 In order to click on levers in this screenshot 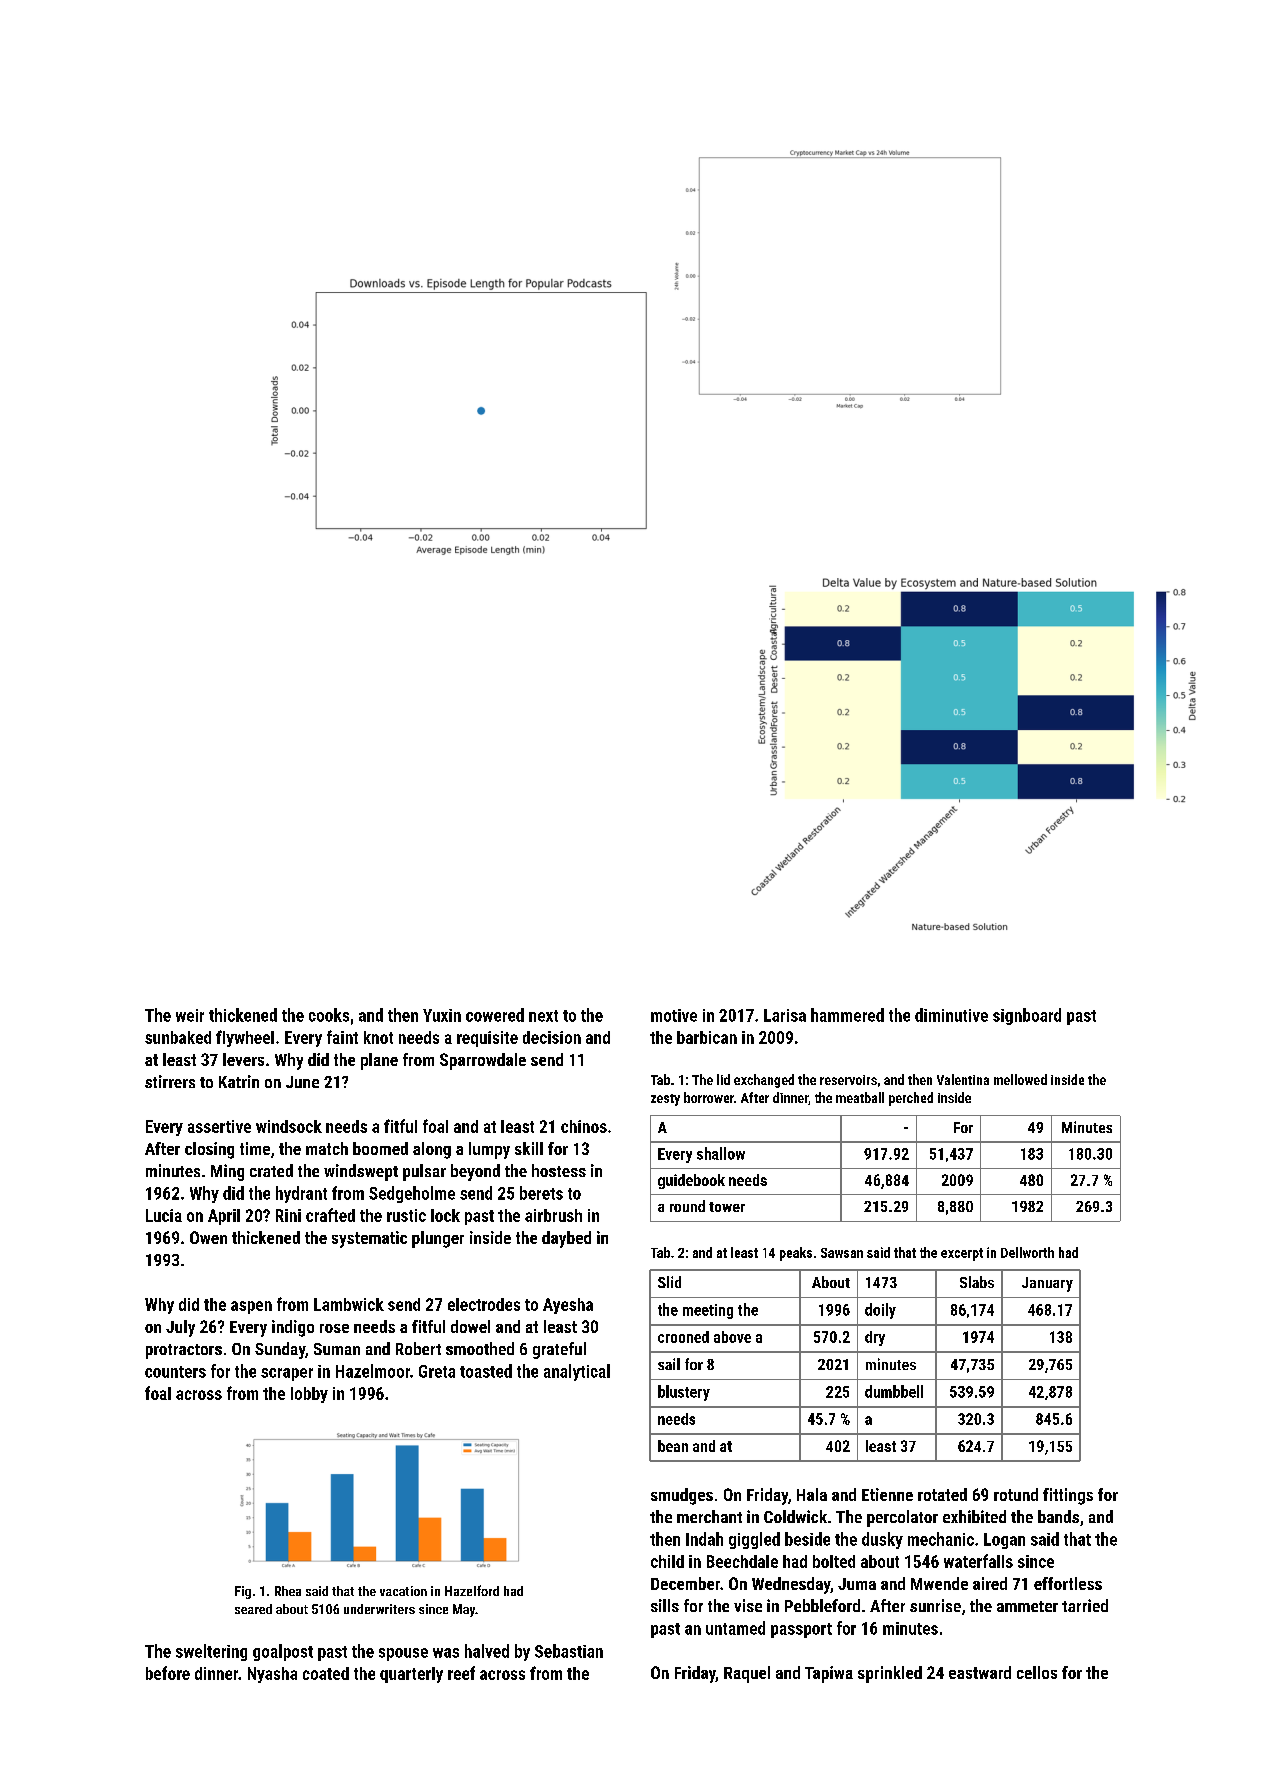, I will do `click(243, 1059)`.
